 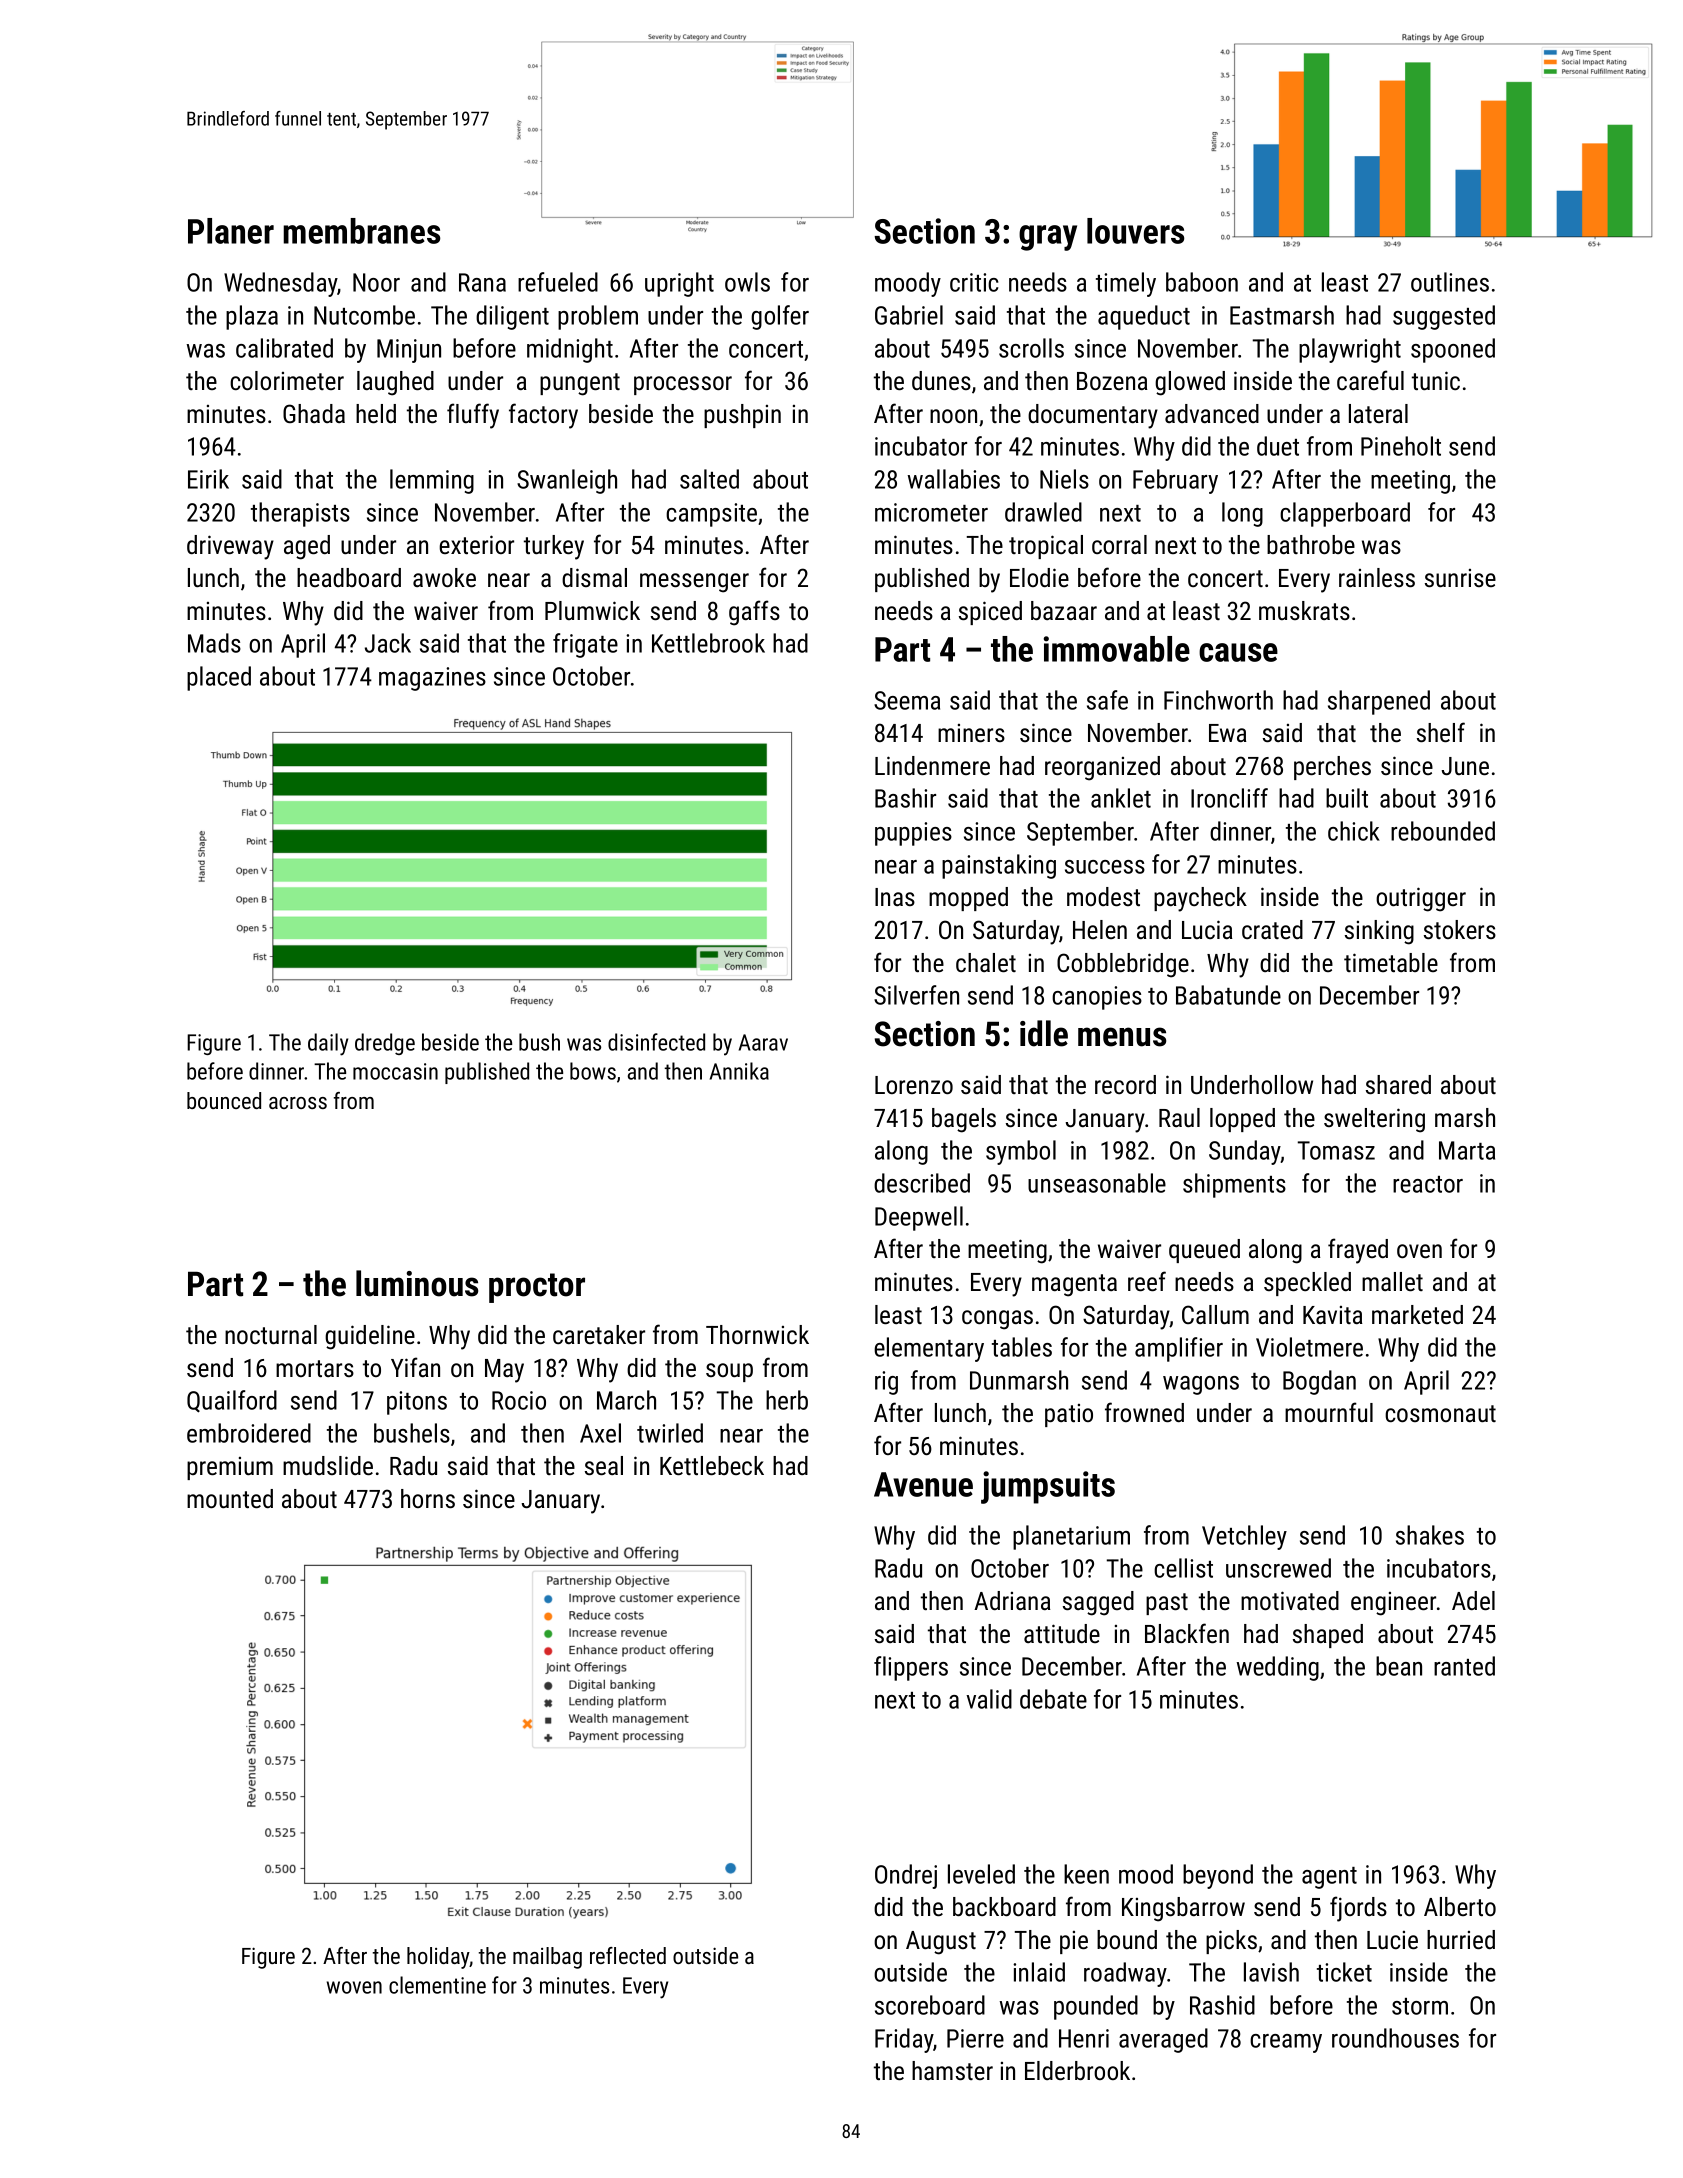 What do you see at coordinates (437, 1985) in the image?
I see `clementine` at bounding box center [437, 1985].
